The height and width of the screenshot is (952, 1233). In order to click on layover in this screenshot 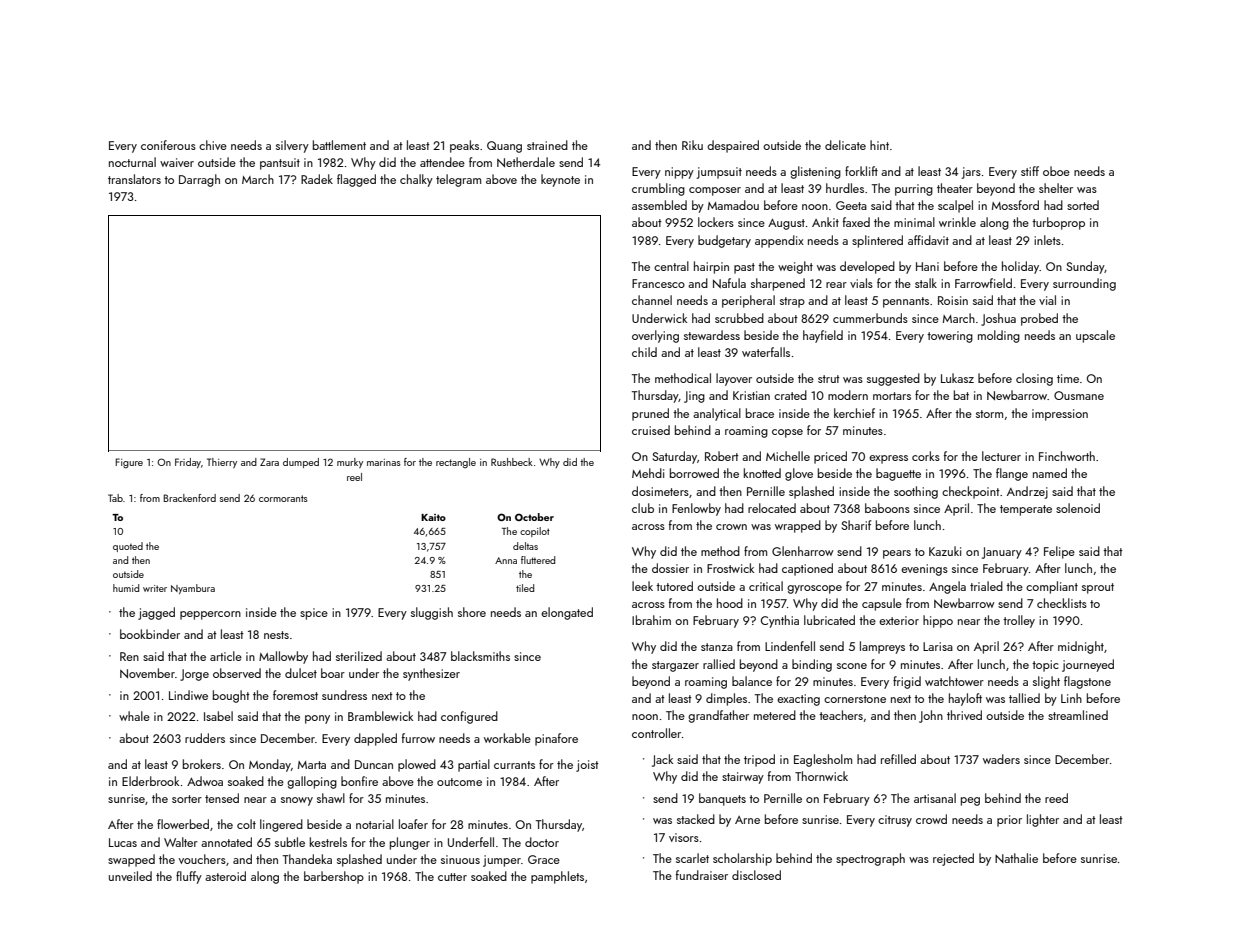, I will do `click(734, 379)`.
